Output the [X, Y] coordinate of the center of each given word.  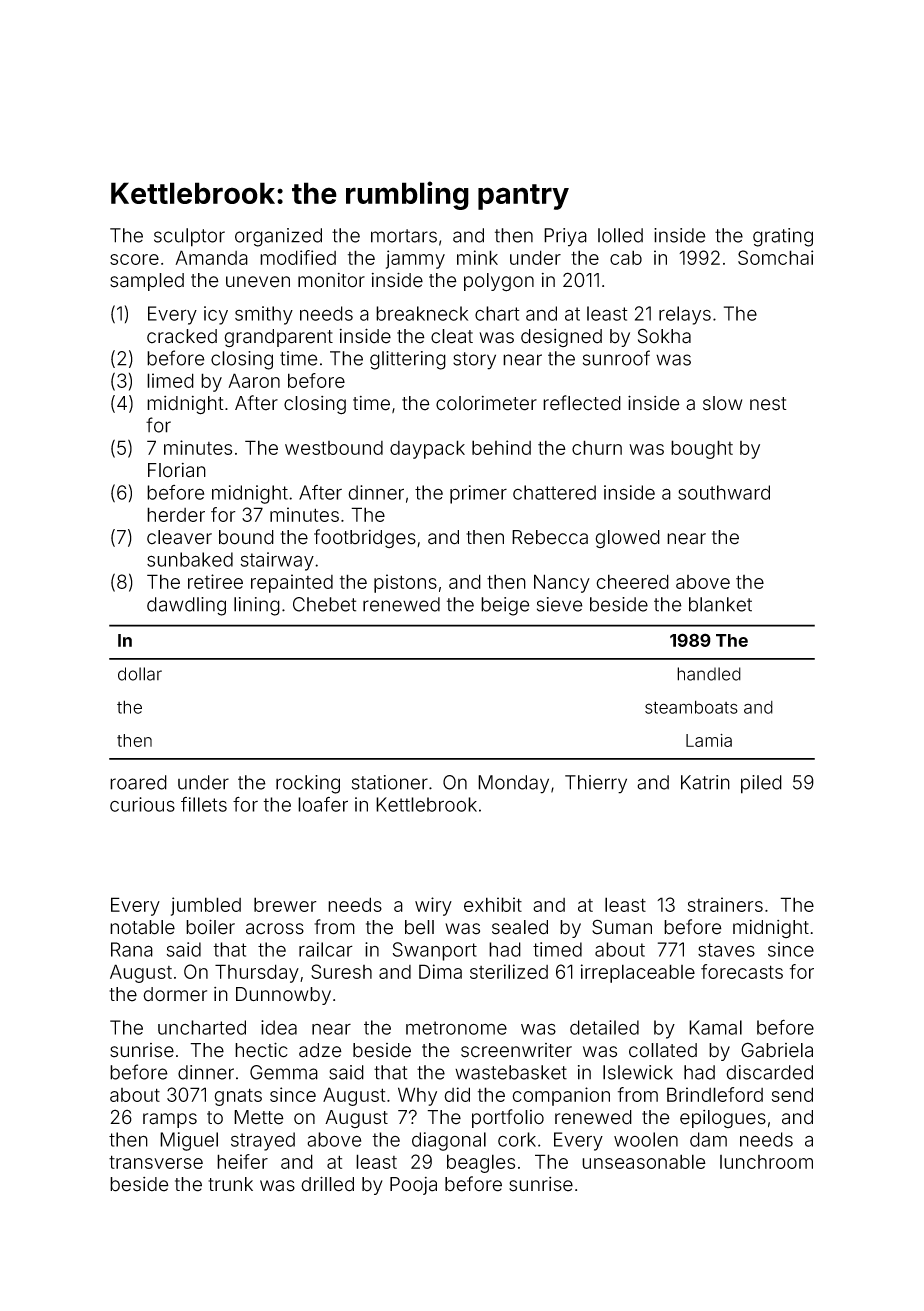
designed [561, 338]
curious [142, 804]
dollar [140, 674]
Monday [513, 784]
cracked [182, 336]
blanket [720, 604]
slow [722, 403]
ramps [170, 1120]
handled [709, 674]
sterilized [509, 971]
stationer [390, 782]
